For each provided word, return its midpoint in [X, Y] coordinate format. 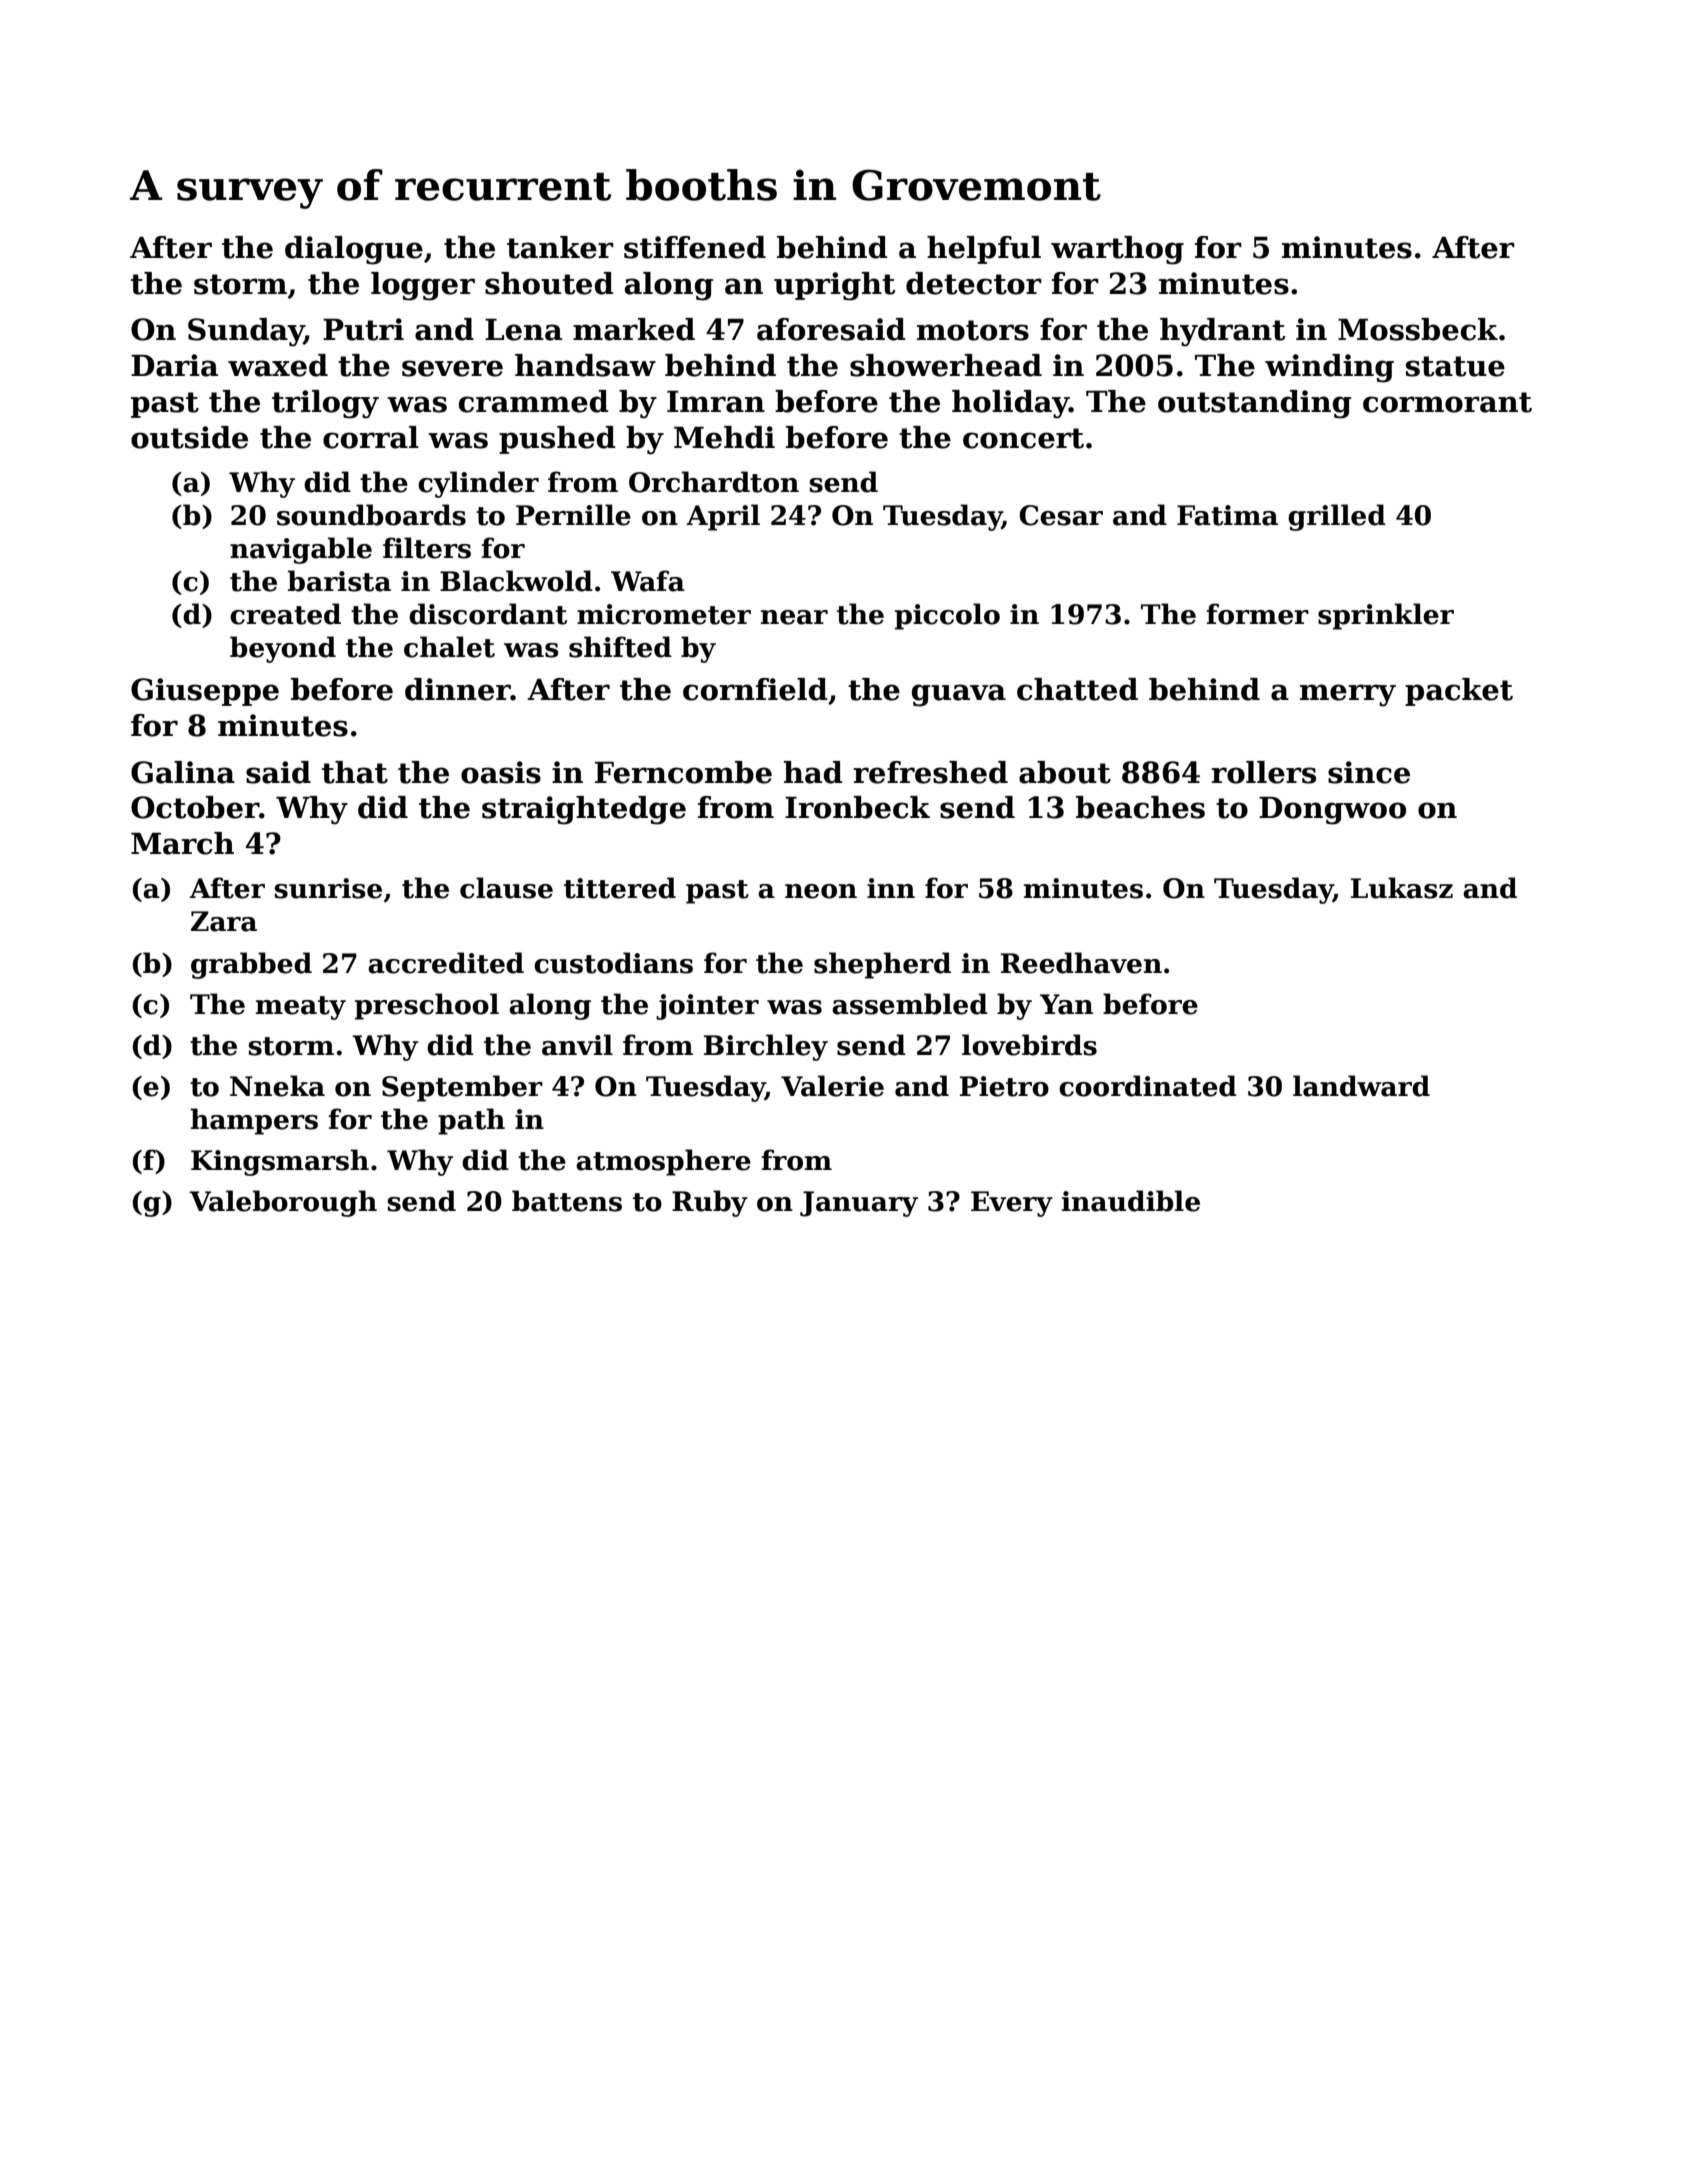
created [285, 614]
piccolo [947, 616]
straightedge [584, 810]
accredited [446, 963]
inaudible [1131, 1201]
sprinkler [1386, 616]
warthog [1117, 250]
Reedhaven [1081, 963]
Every [1012, 1204]
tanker [560, 247]
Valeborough [283, 1203]
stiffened [695, 247]
